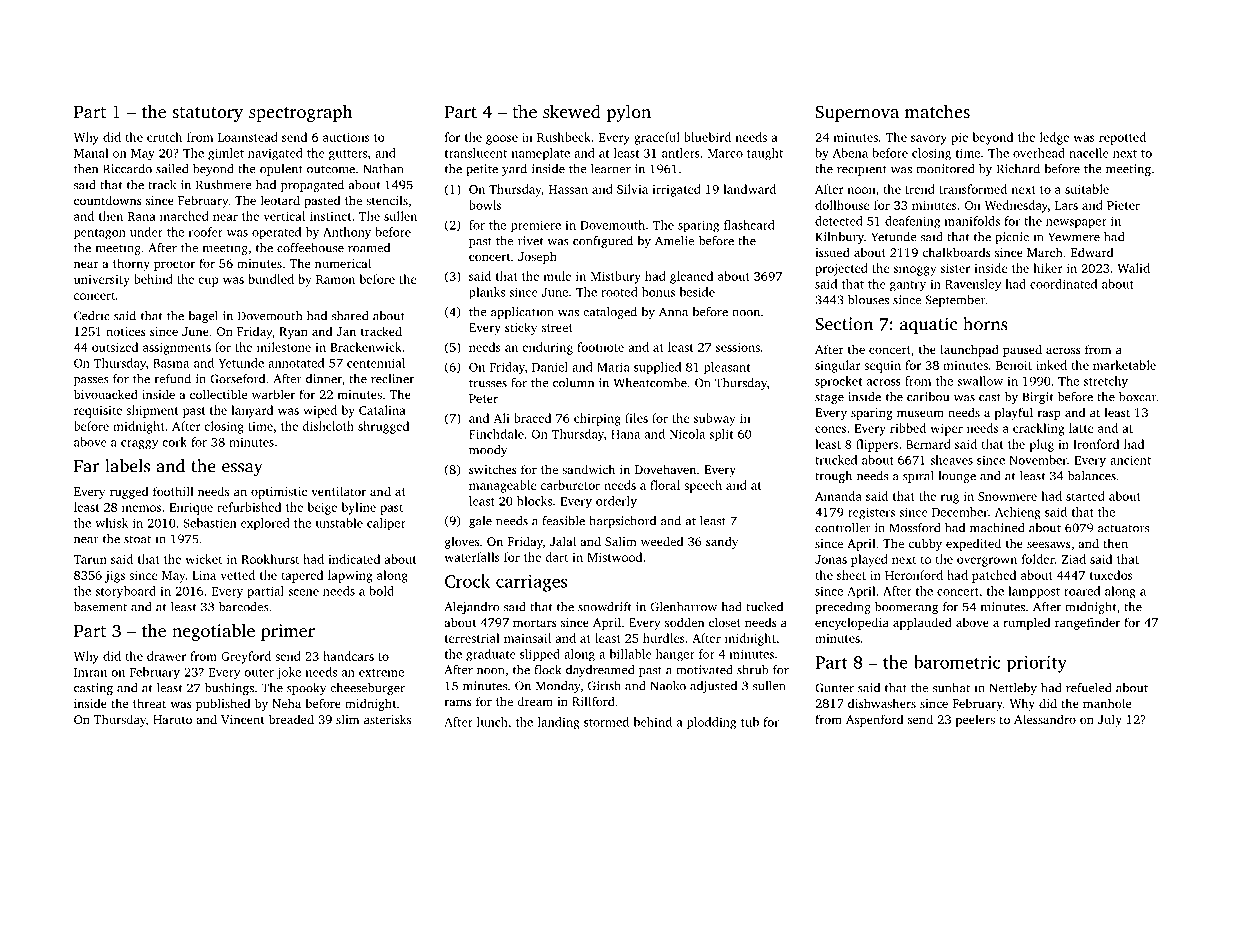 The image size is (1233, 952). Describe the element at coordinates (487, 293) in the image. I see `planks` at that location.
